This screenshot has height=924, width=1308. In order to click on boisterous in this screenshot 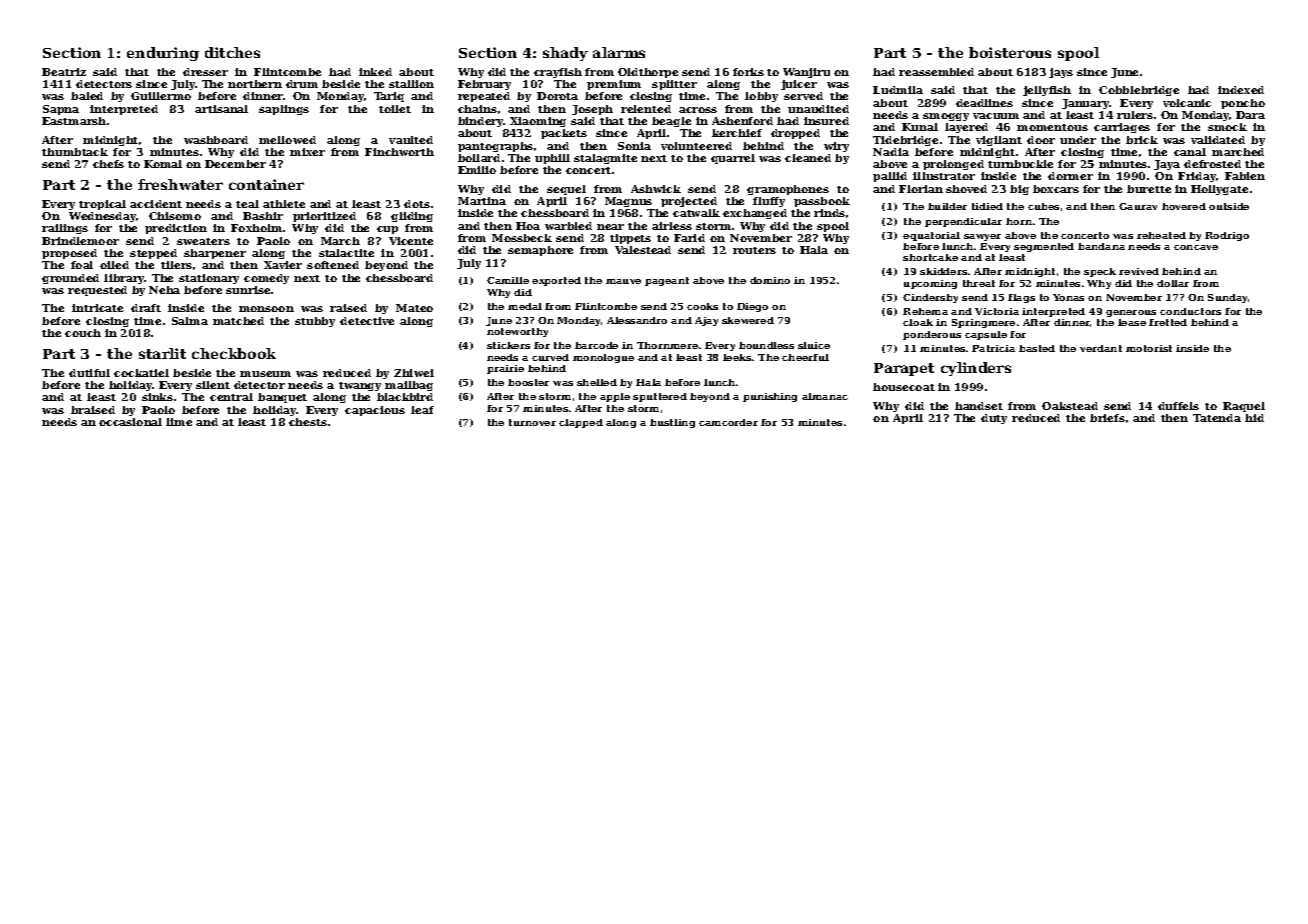, I will do `click(1010, 52)`.
